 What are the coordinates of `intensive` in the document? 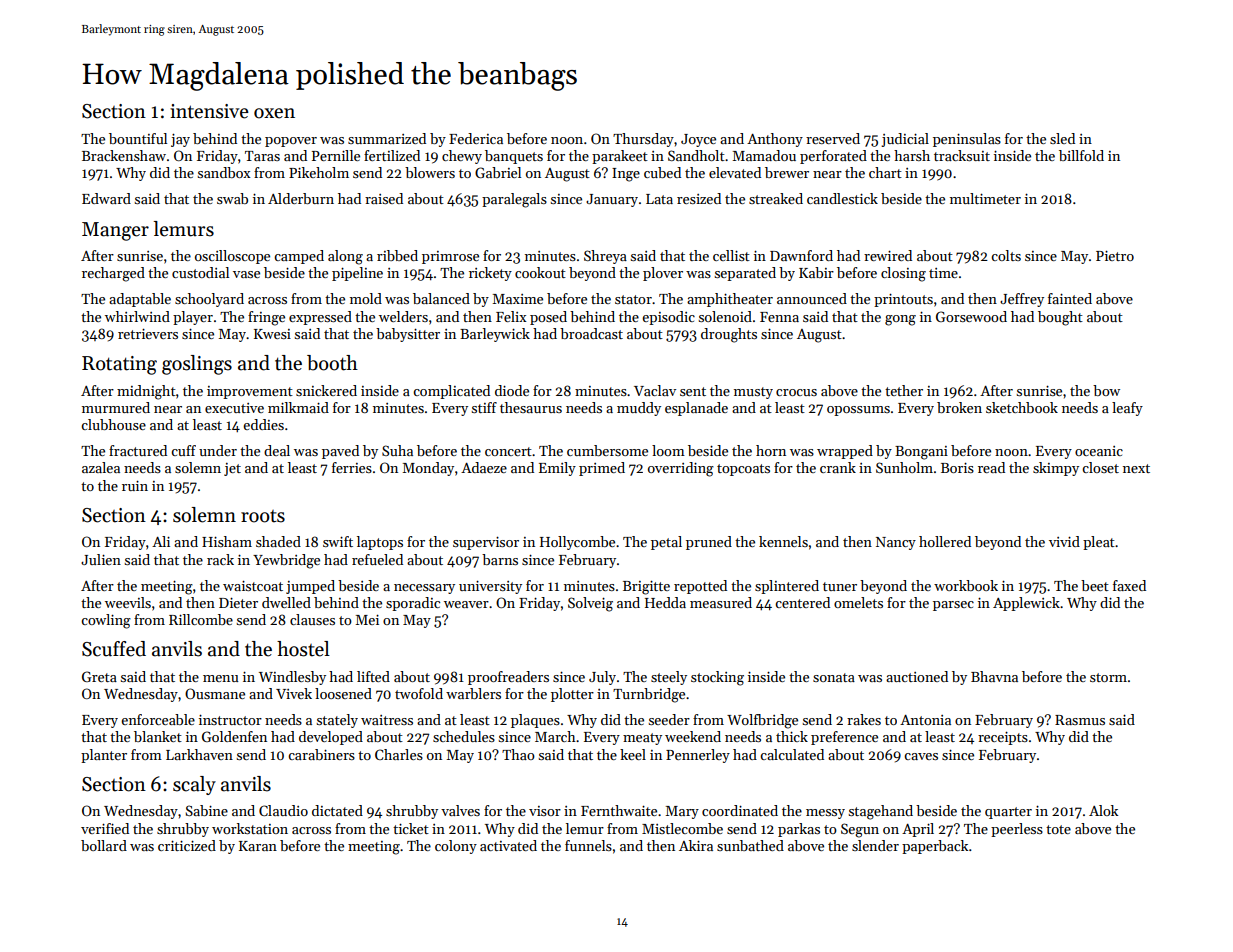 It's located at (209, 111).
